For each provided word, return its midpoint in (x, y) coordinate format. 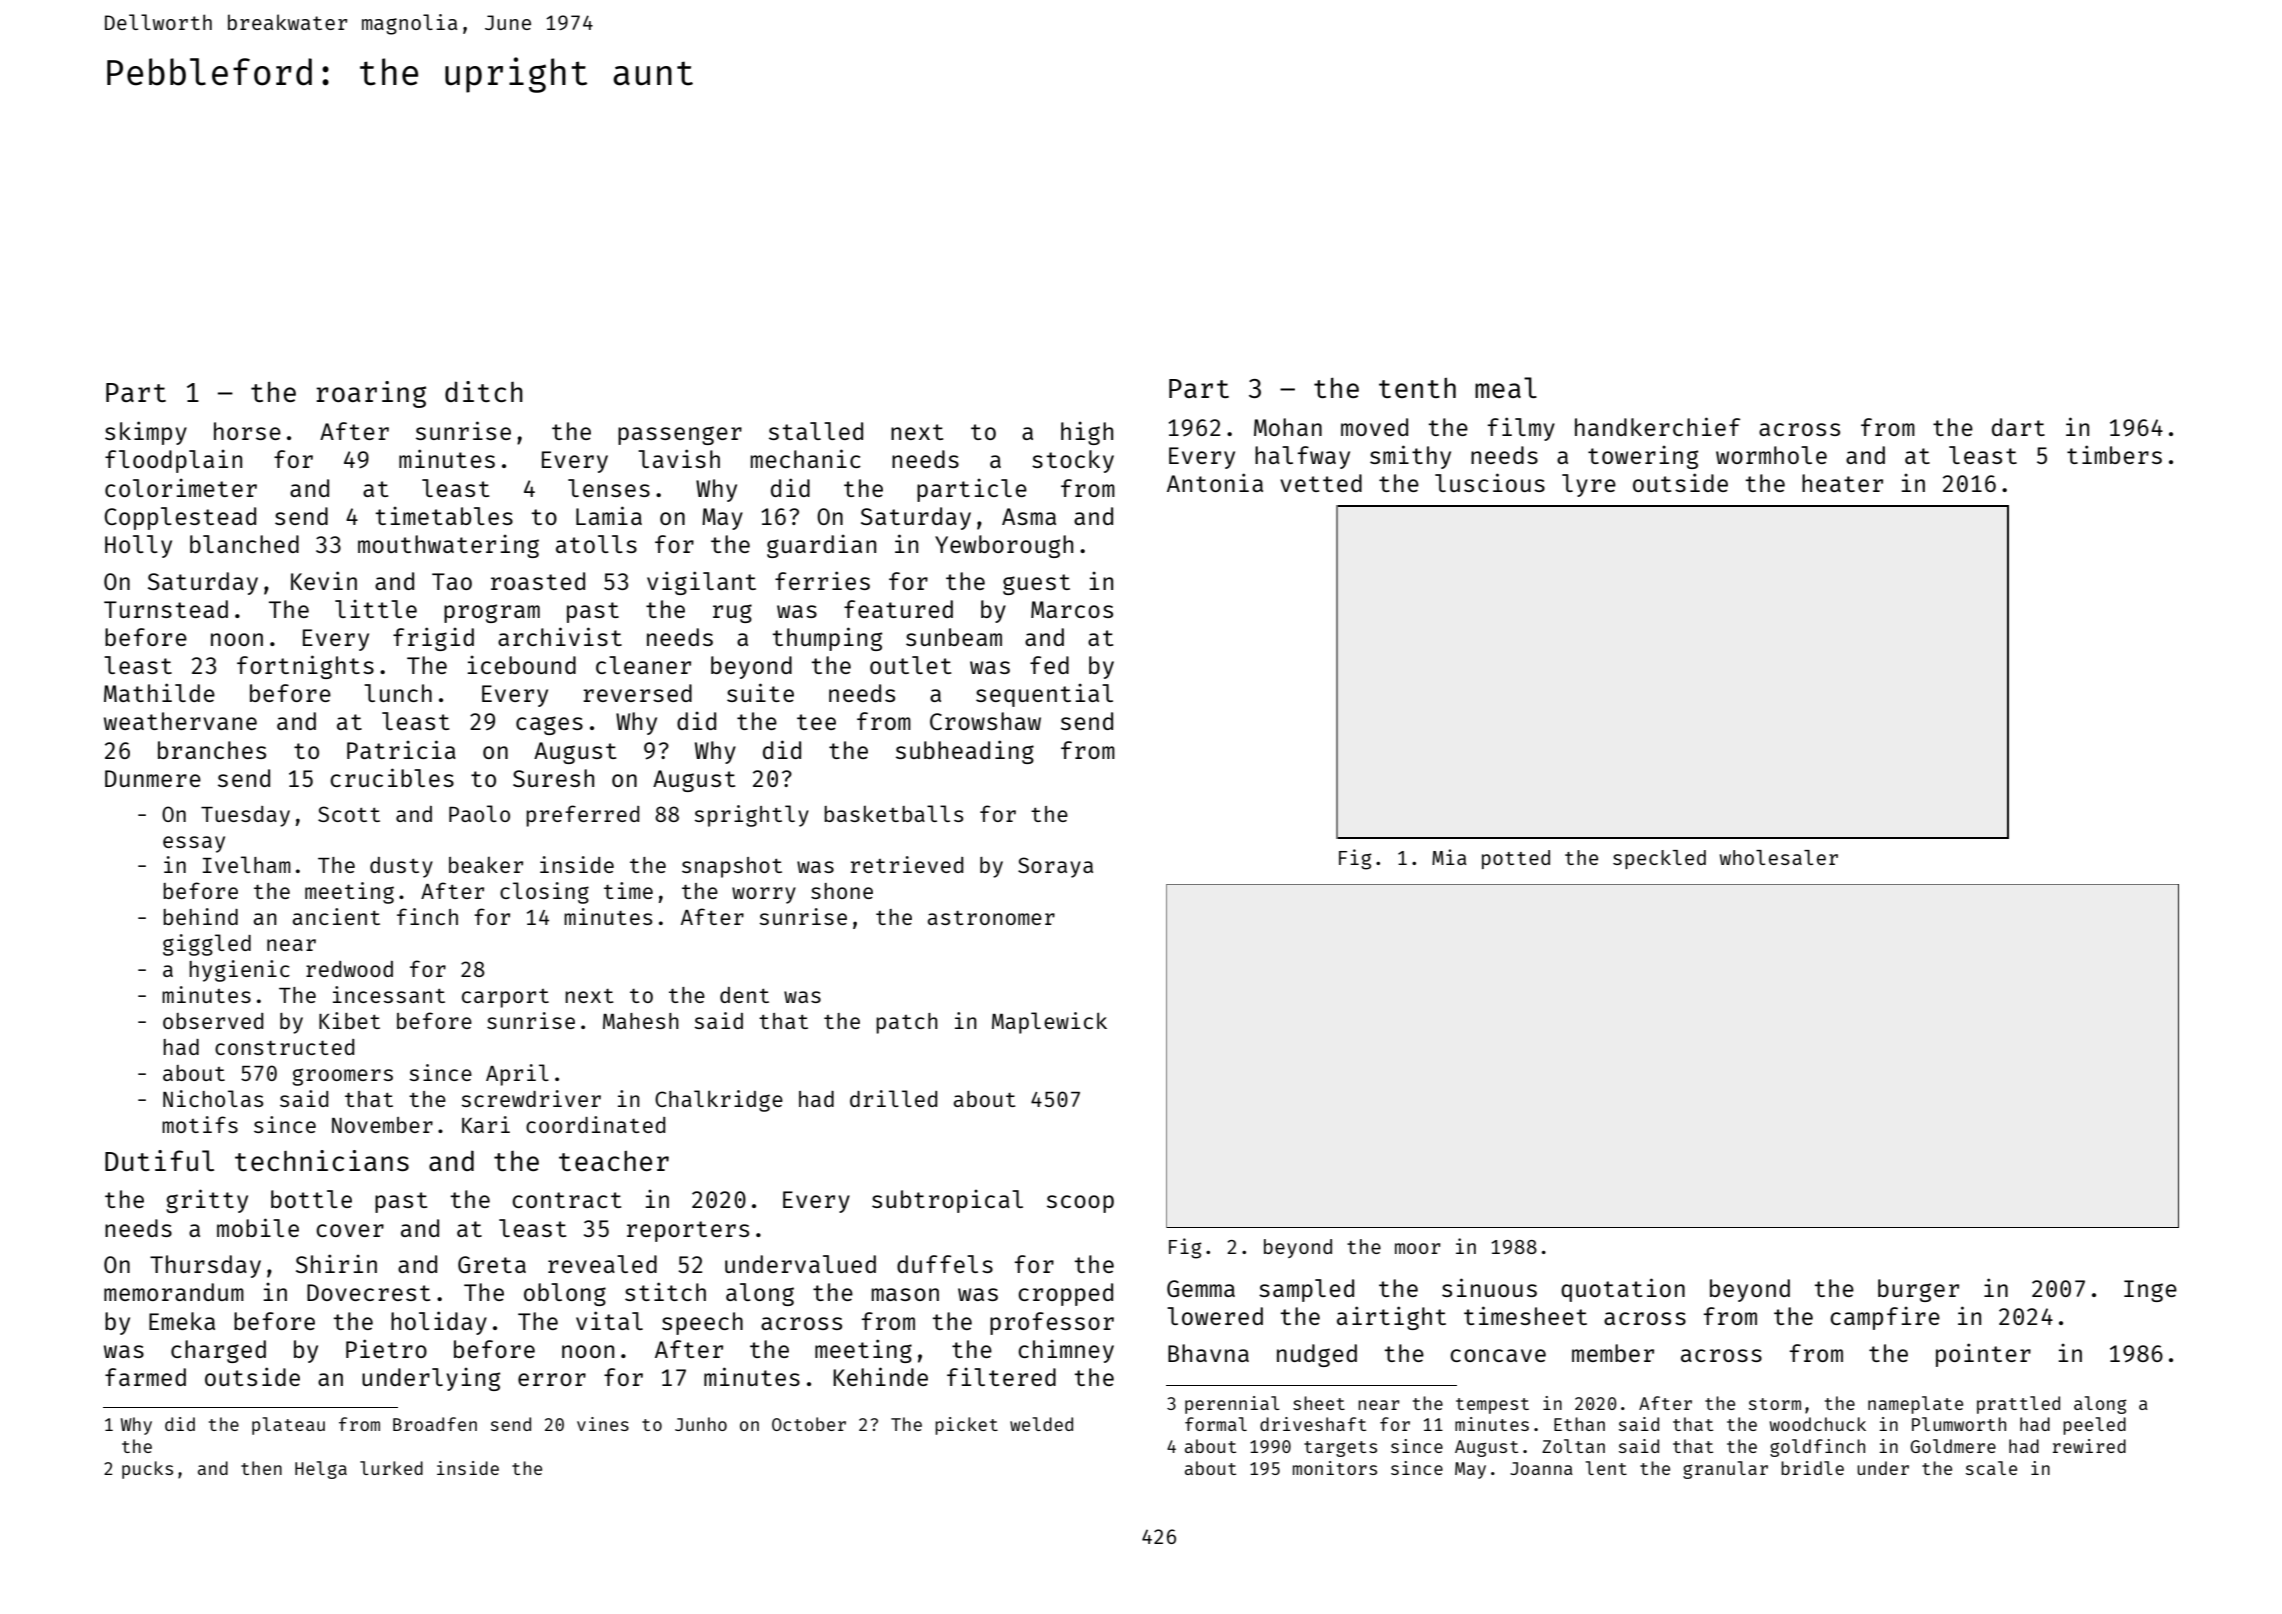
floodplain (173, 461)
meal (1506, 387)
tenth (1417, 388)
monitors (1335, 1468)
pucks (147, 1470)
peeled (2094, 1426)
